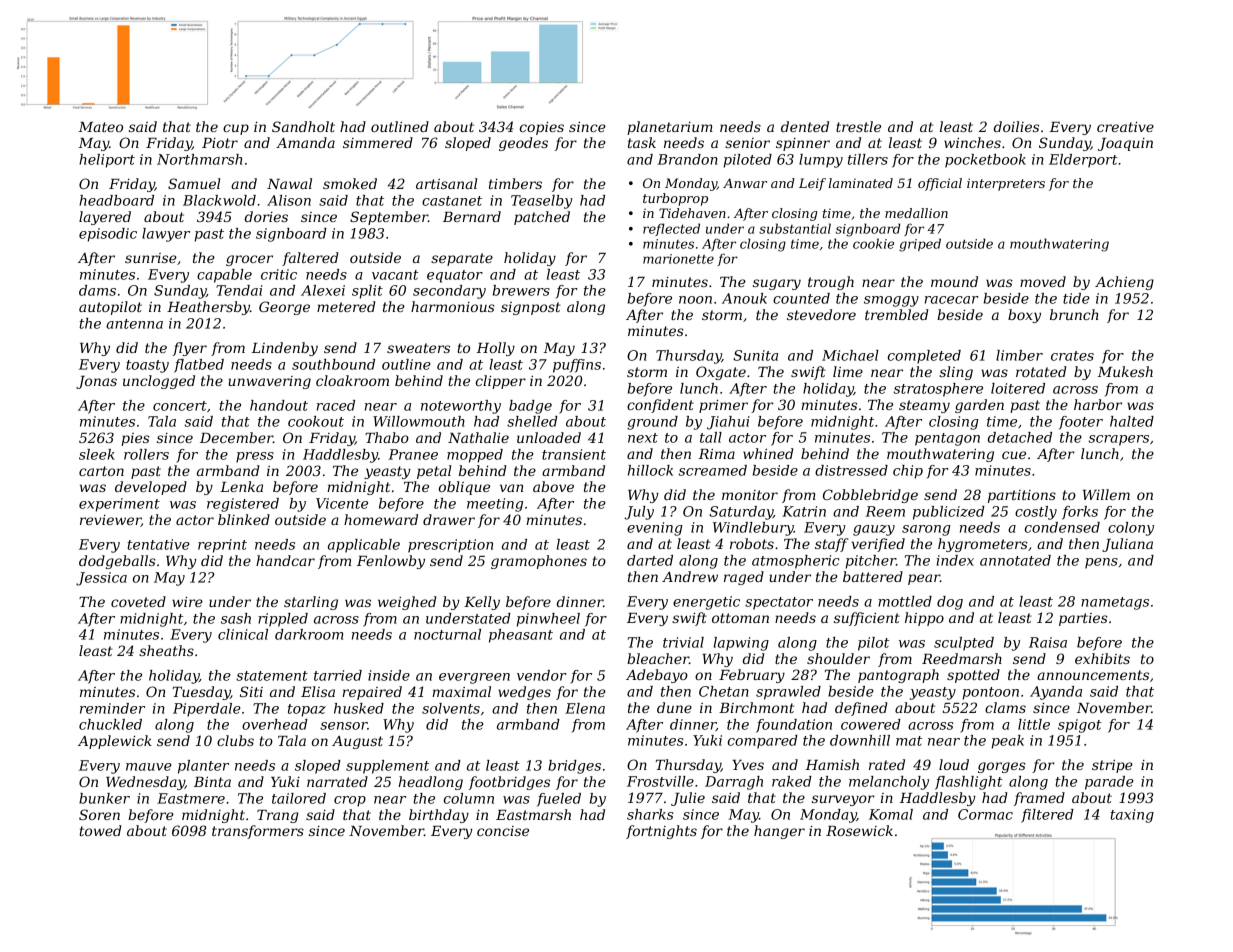 The width and height of the document is (1233, 952). What do you see at coordinates (323, 290) in the document?
I see `Alexei` at bounding box center [323, 290].
